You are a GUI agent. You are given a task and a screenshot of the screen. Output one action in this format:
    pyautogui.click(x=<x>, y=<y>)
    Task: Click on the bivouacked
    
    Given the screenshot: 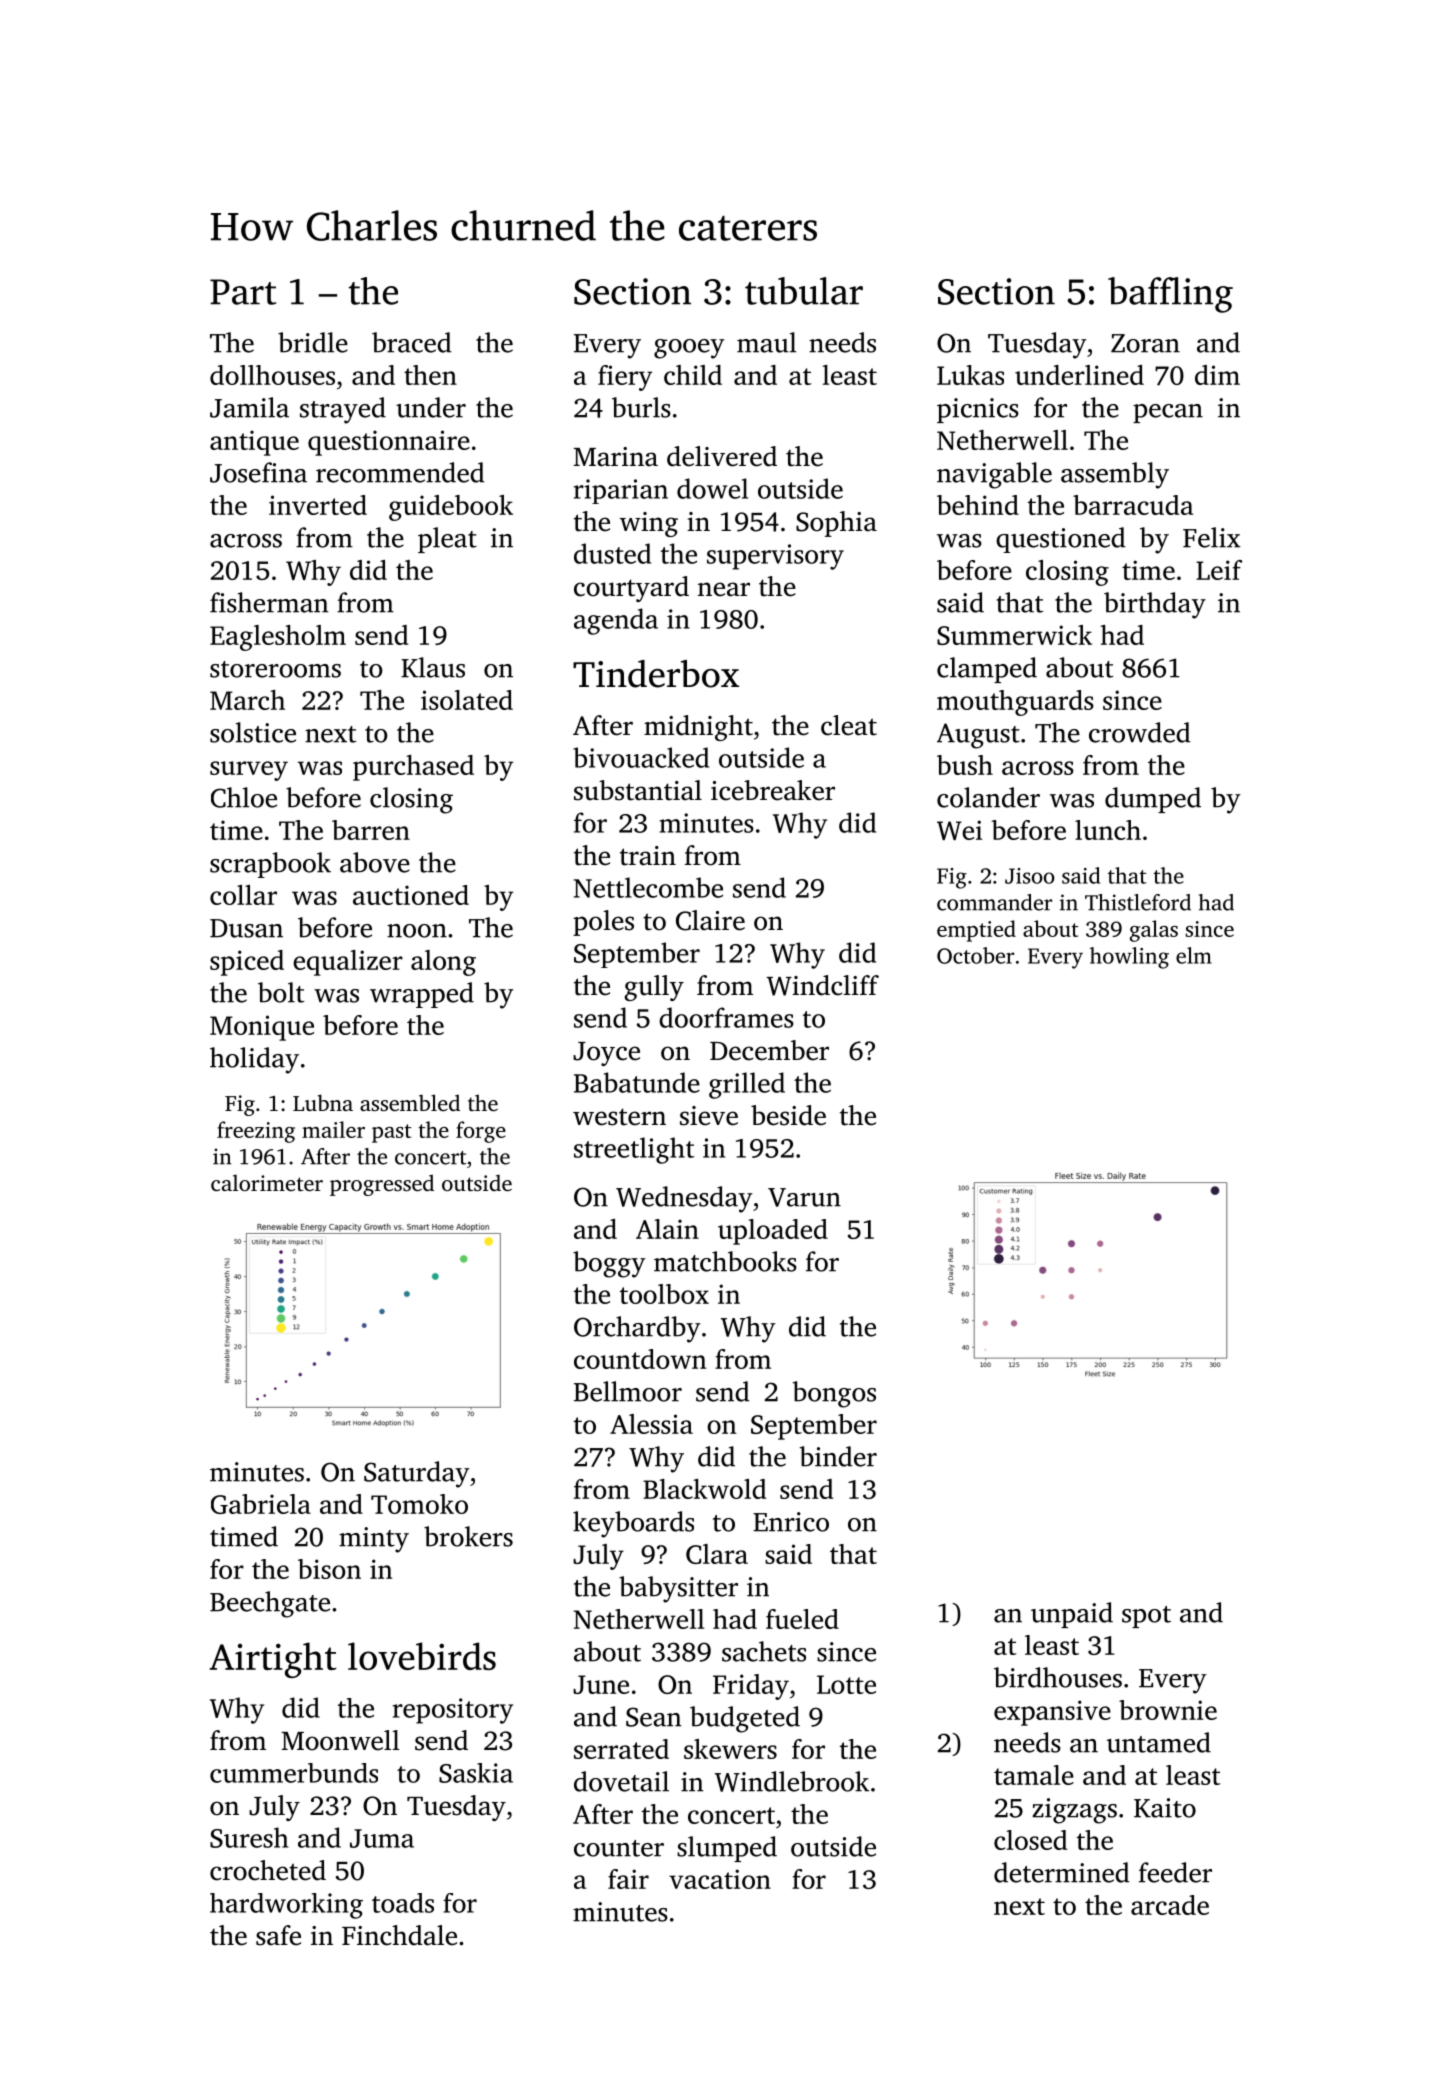 What is the action you would take?
    pyautogui.click(x=641, y=757)
